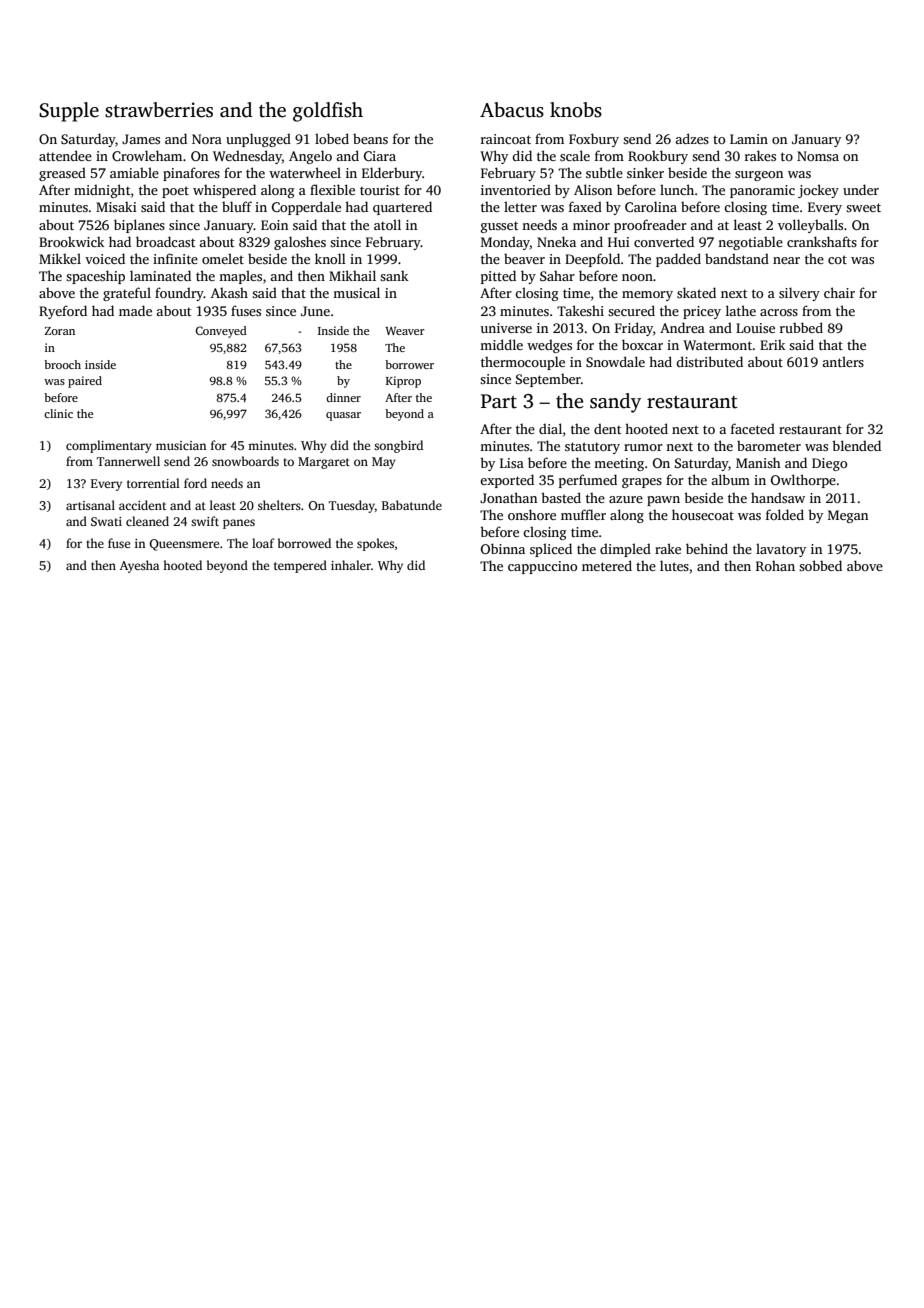 The width and height of the page is (924, 1308). Describe the element at coordinates (576, 110) in the page. I see `knobs` at that location.
